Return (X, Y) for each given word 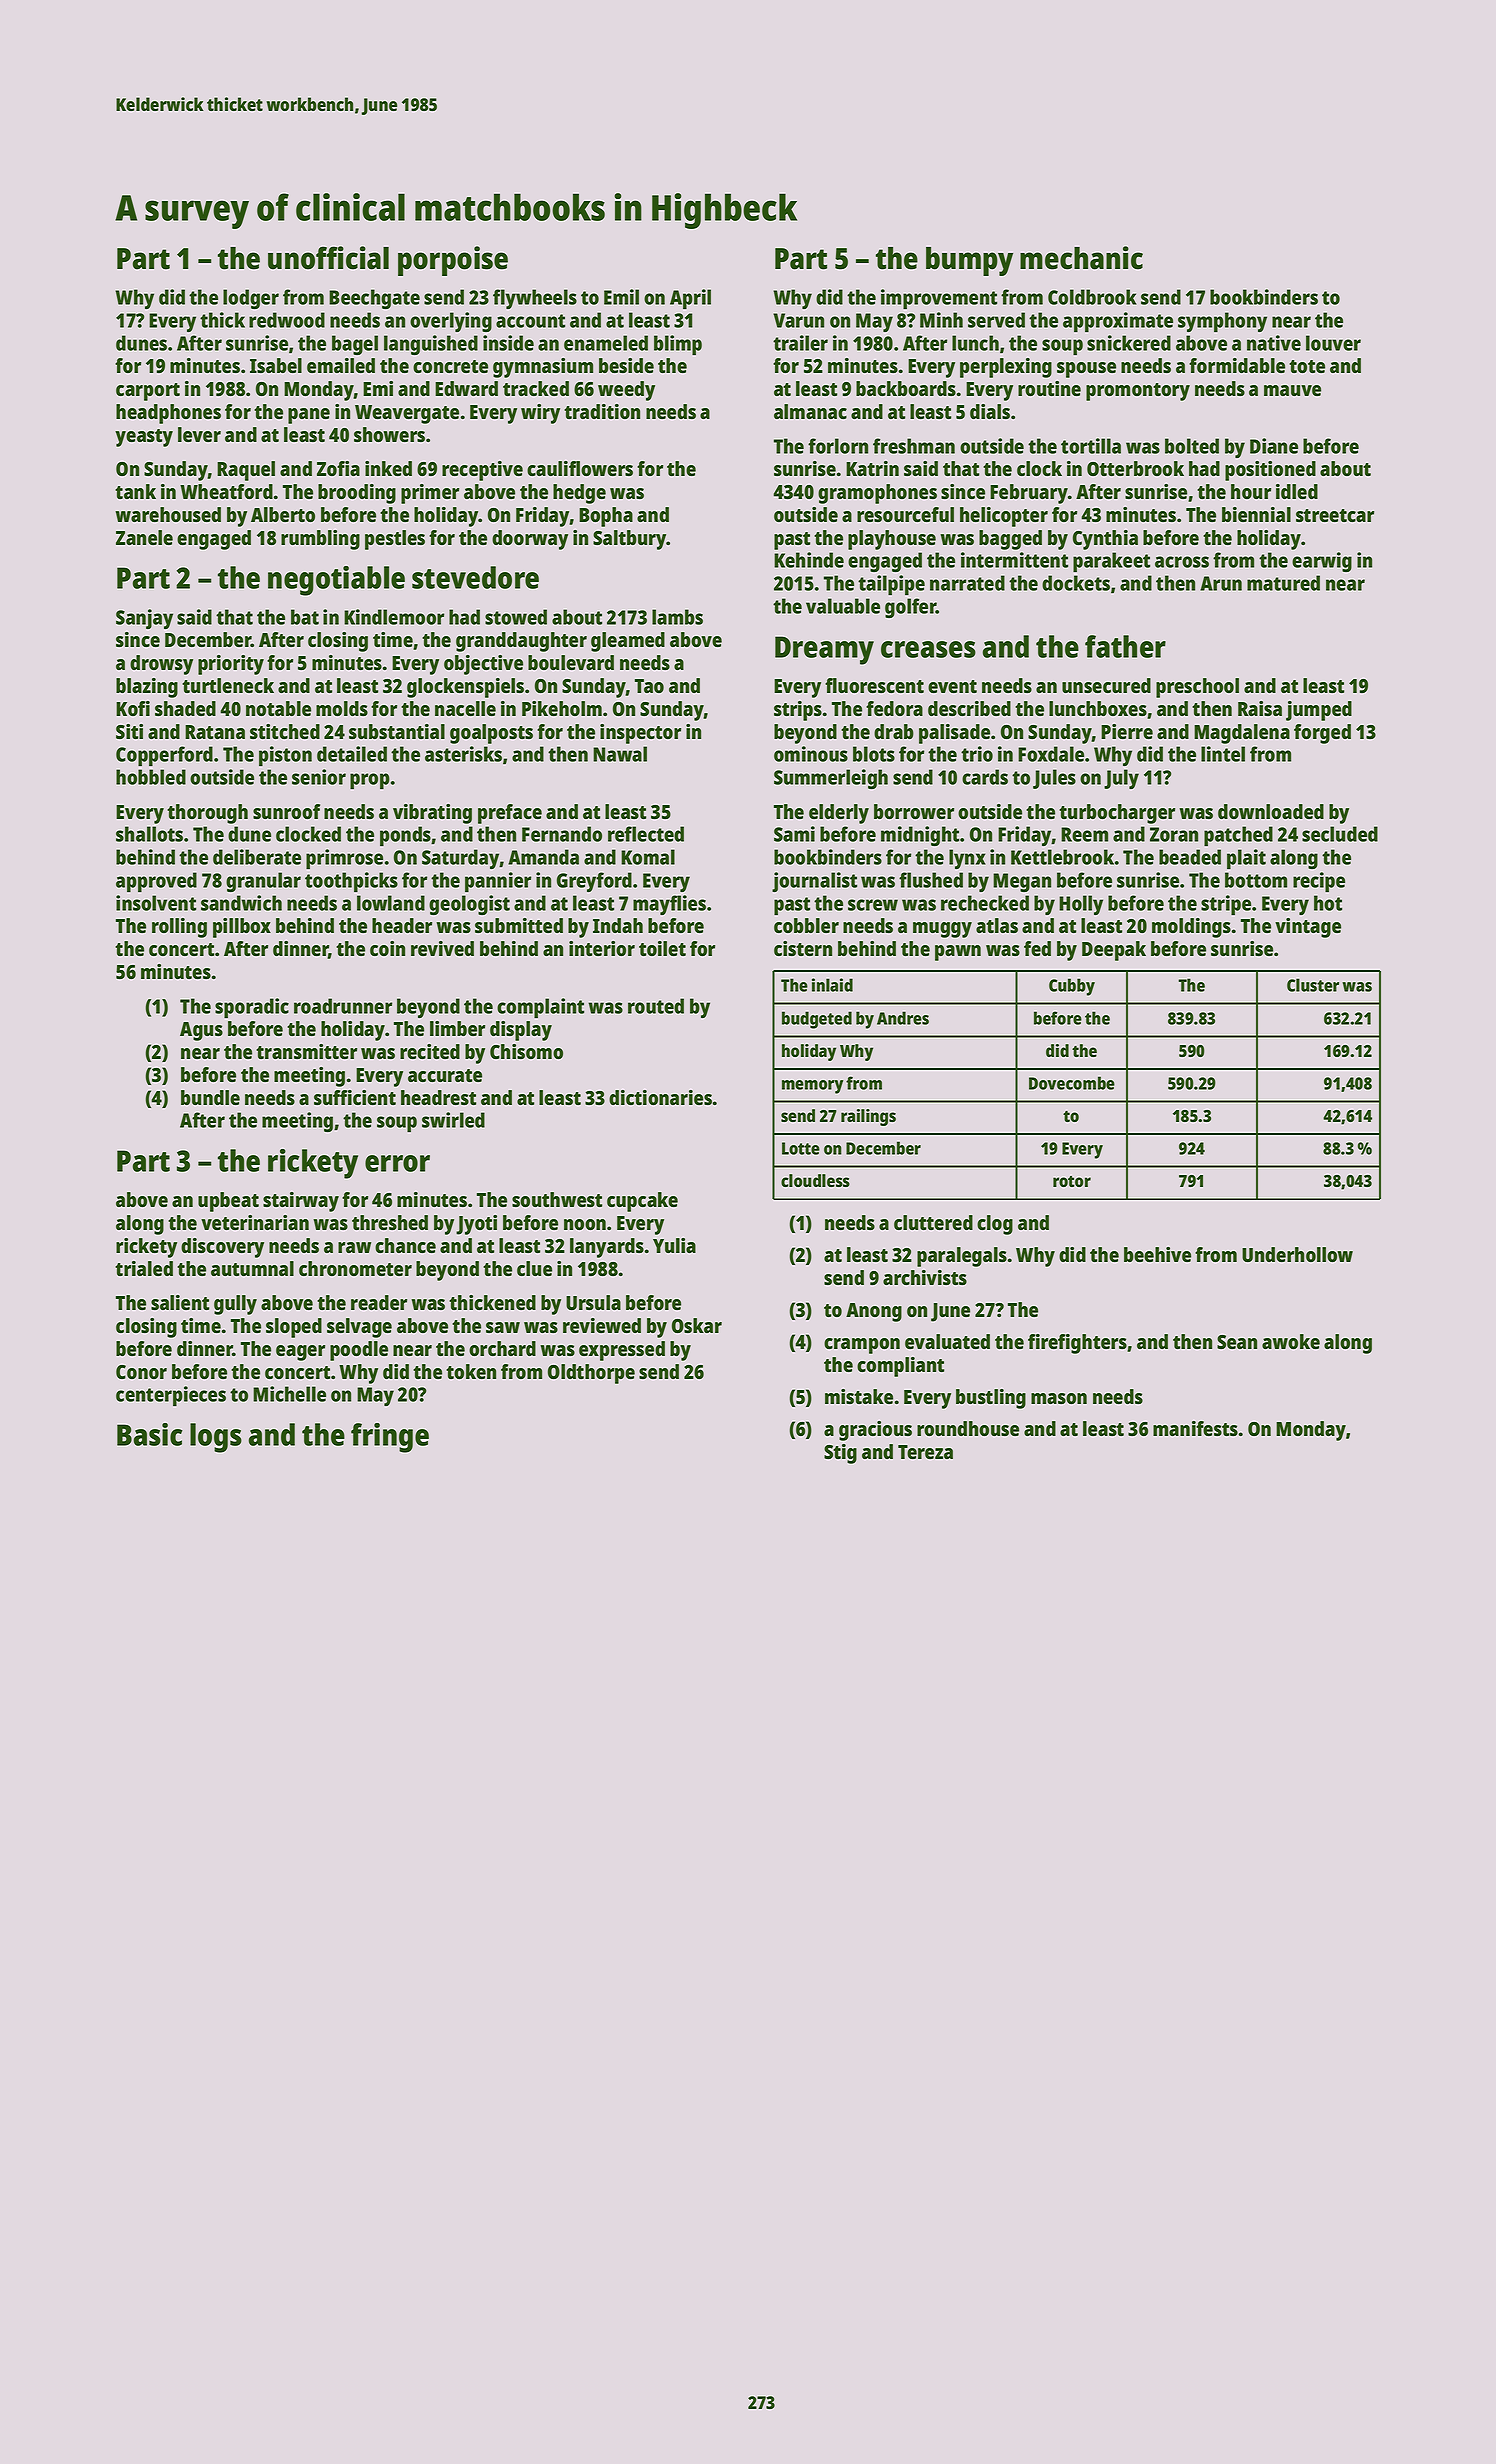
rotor (1072, 1181)
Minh (941, 320)
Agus (201, 1031)
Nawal (620, 754)
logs (216, 1438)
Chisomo (526, 1051)
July (1121, 779)
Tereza (925, 1452)
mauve (1292, 390)
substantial (397, 731)
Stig (840, 1454)
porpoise (453, 261)
